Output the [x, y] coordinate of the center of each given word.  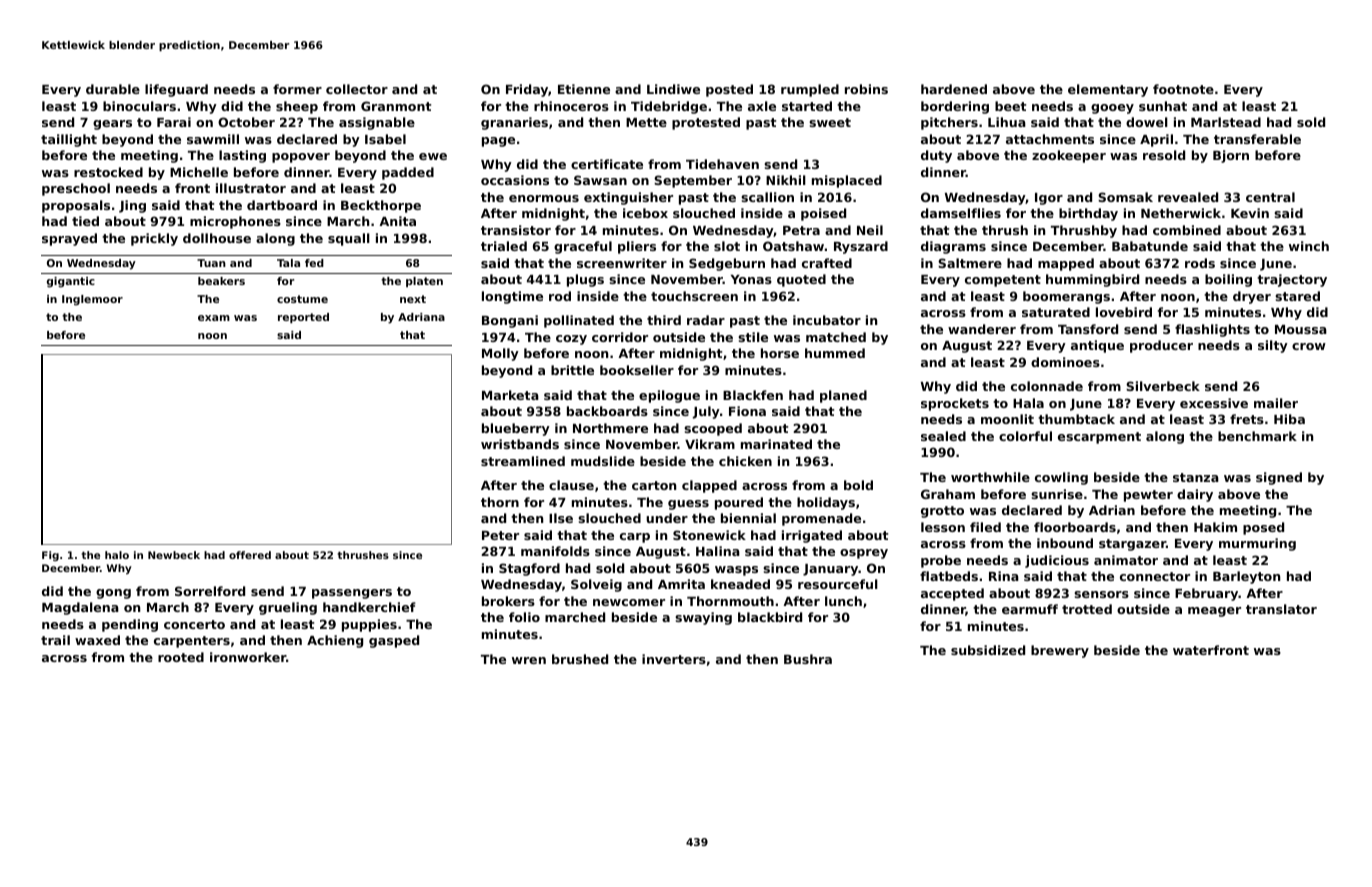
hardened [954, 89]
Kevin [1250, 213]
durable [113, 89]
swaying [703, 618]
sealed [943, 436]
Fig [50, 556]
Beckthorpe [381, 206]
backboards [607, 411]
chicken [745, 461]
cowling [1061, 478]
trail [55, 640]
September [693, 181]
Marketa [510, 395]
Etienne [584, 89]
